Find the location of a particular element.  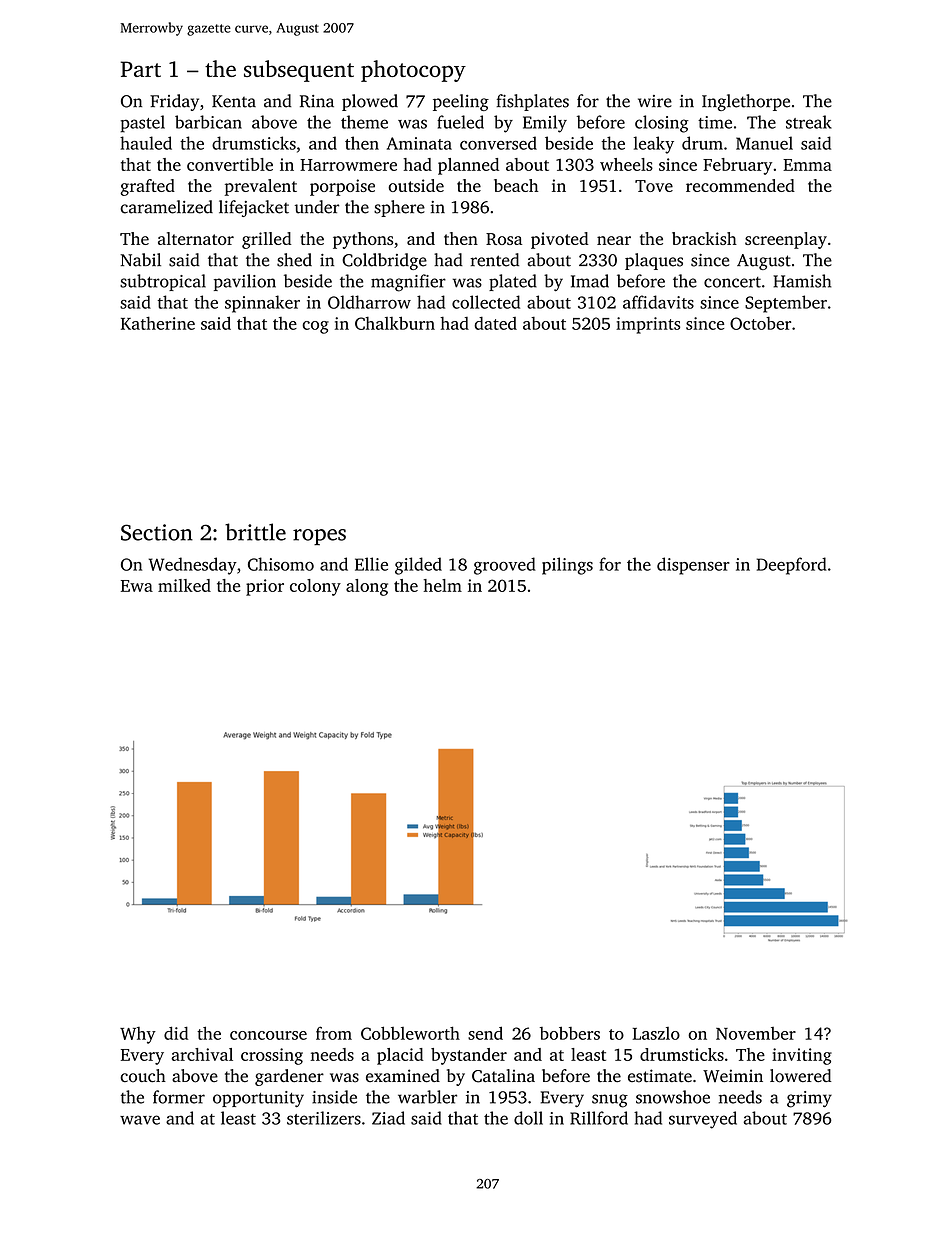

pilings is located at coordinates (567, 566).
